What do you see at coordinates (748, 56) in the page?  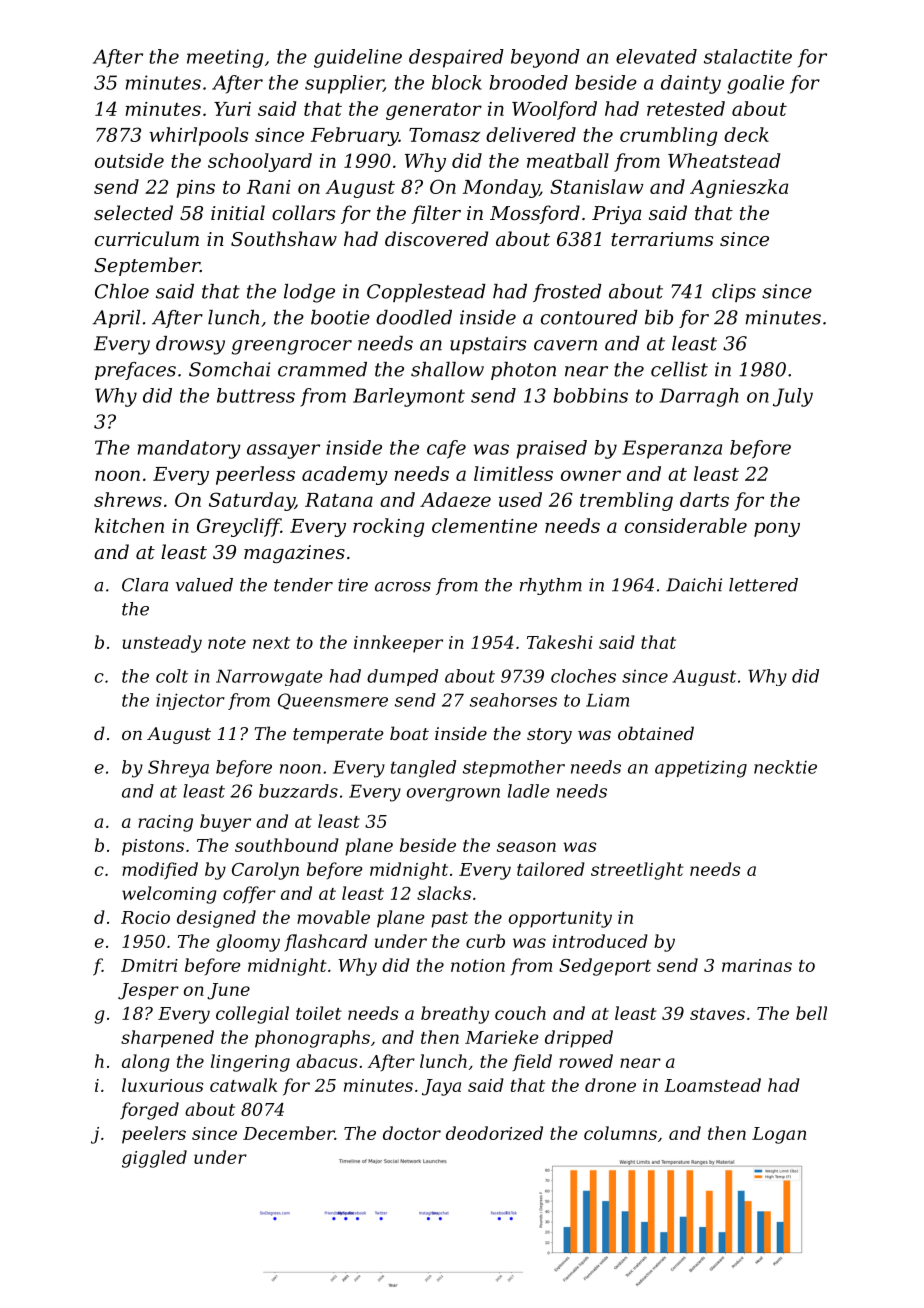 I see `stalactite` at bounding box center [748, 56].
